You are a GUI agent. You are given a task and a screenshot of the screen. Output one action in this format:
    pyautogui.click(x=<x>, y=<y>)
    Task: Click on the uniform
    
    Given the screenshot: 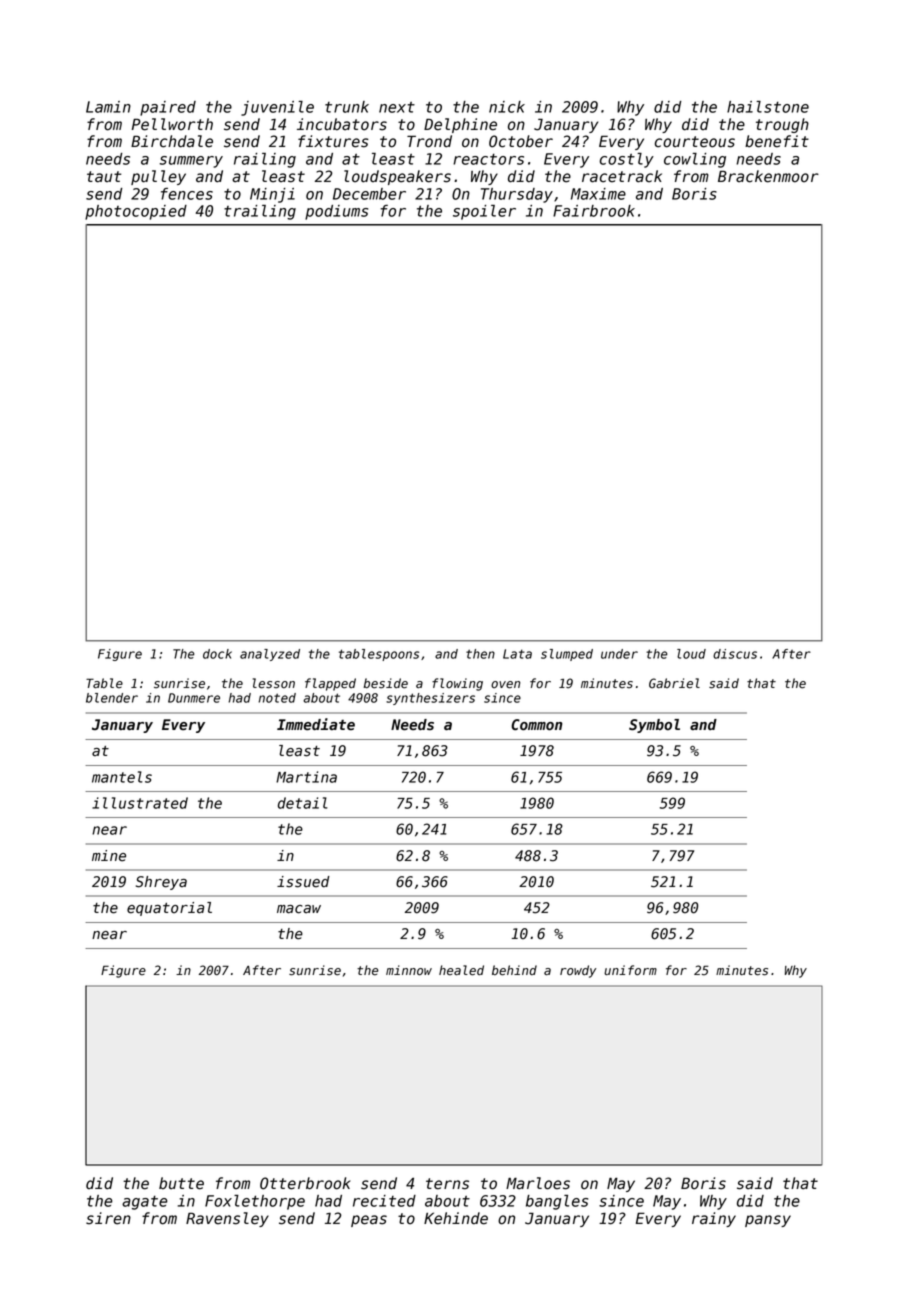 What is the action you would take?
    pyautogui.click(x=630, y=970)
